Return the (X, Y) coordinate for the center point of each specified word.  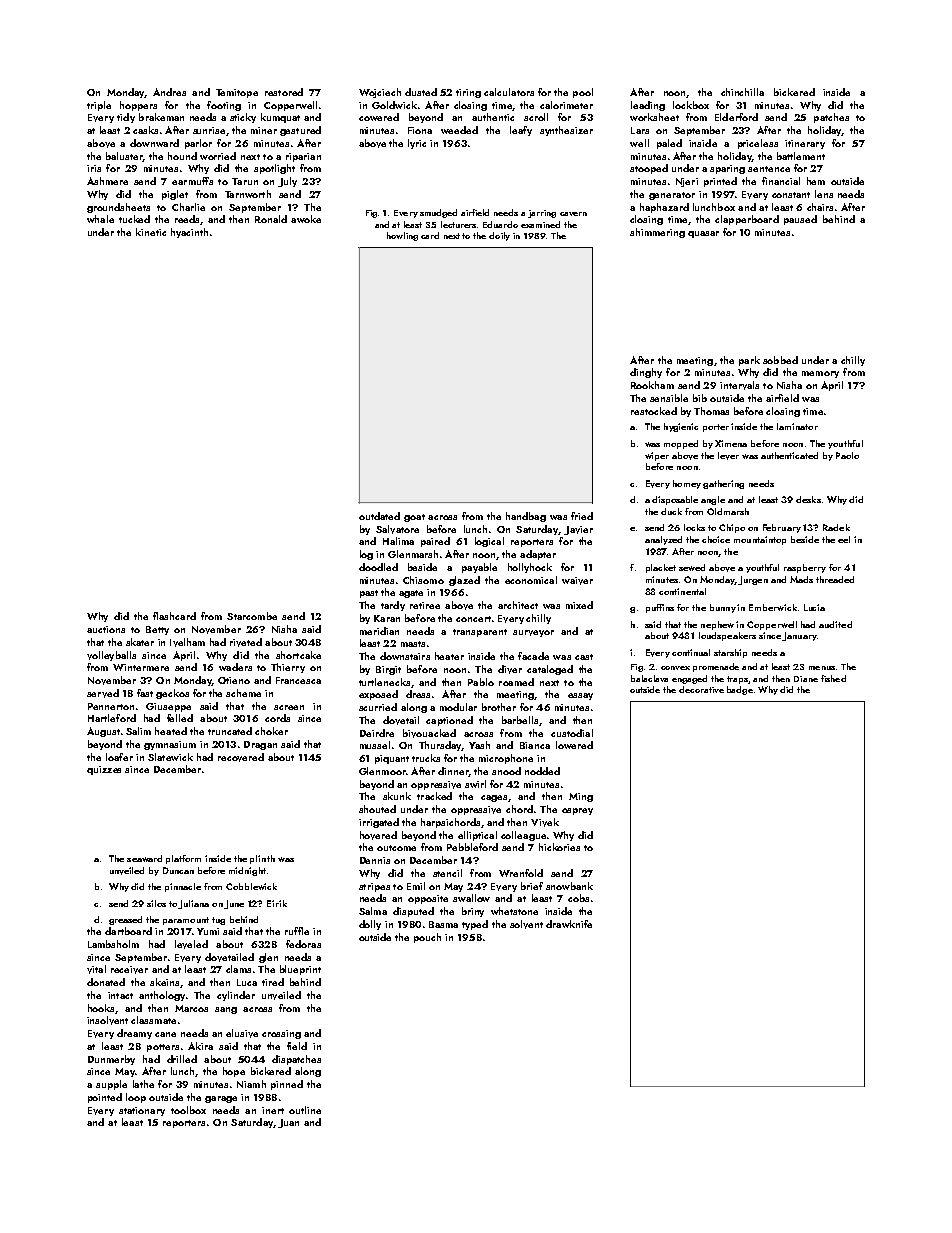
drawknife (569, 924)
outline (305, 1110)
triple (99, 106)
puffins (660, 608)
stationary (142, 1111)
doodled (378, 567)
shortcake (298, 655)
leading (648, 106)
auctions (106, 629)
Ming (581, 797)
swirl (475, 784)
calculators (509, 92)
